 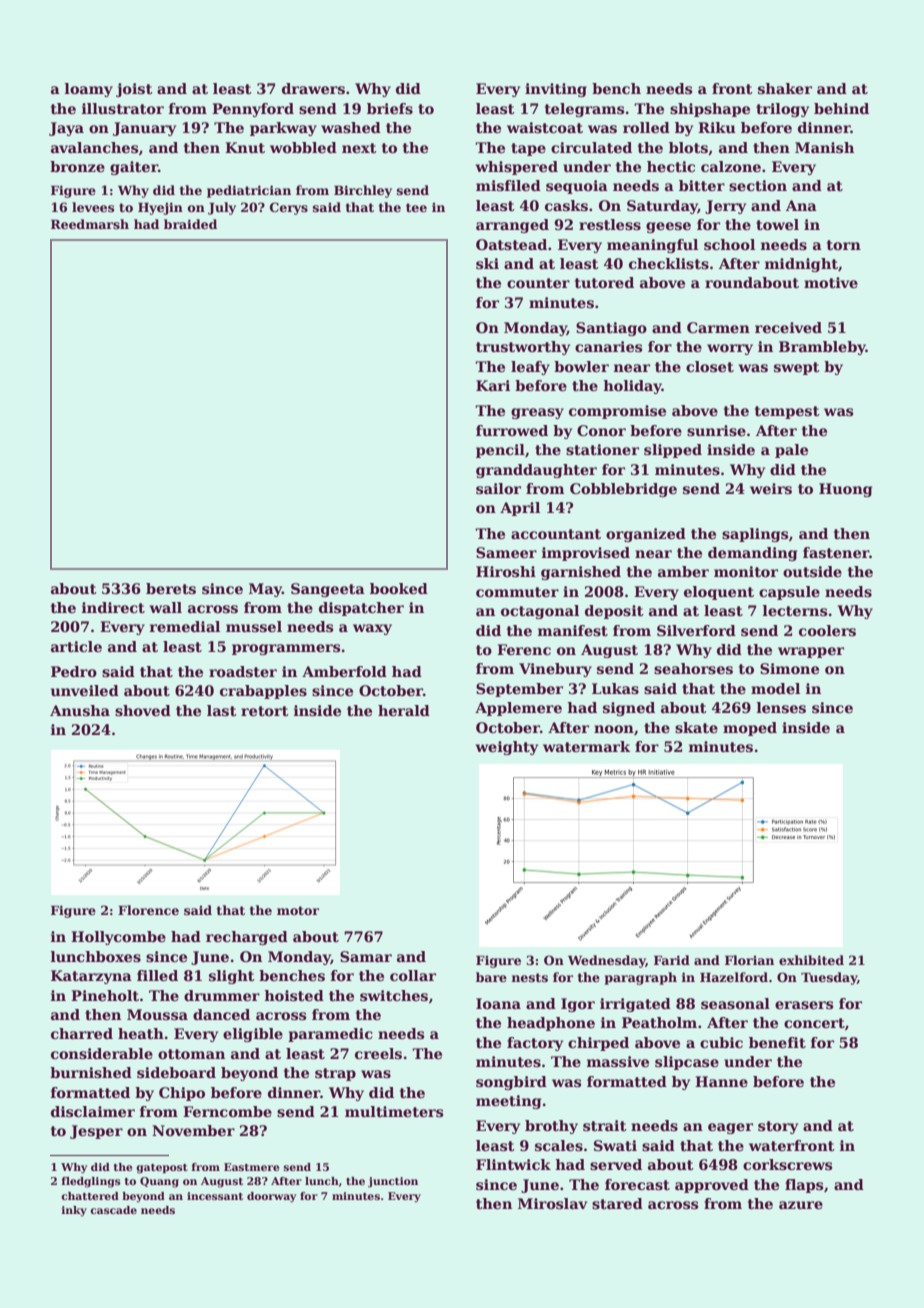 What do you see at coordinates (330, 1035) in the page?
I see `paramedic` at bounding box center [330, 1035].
